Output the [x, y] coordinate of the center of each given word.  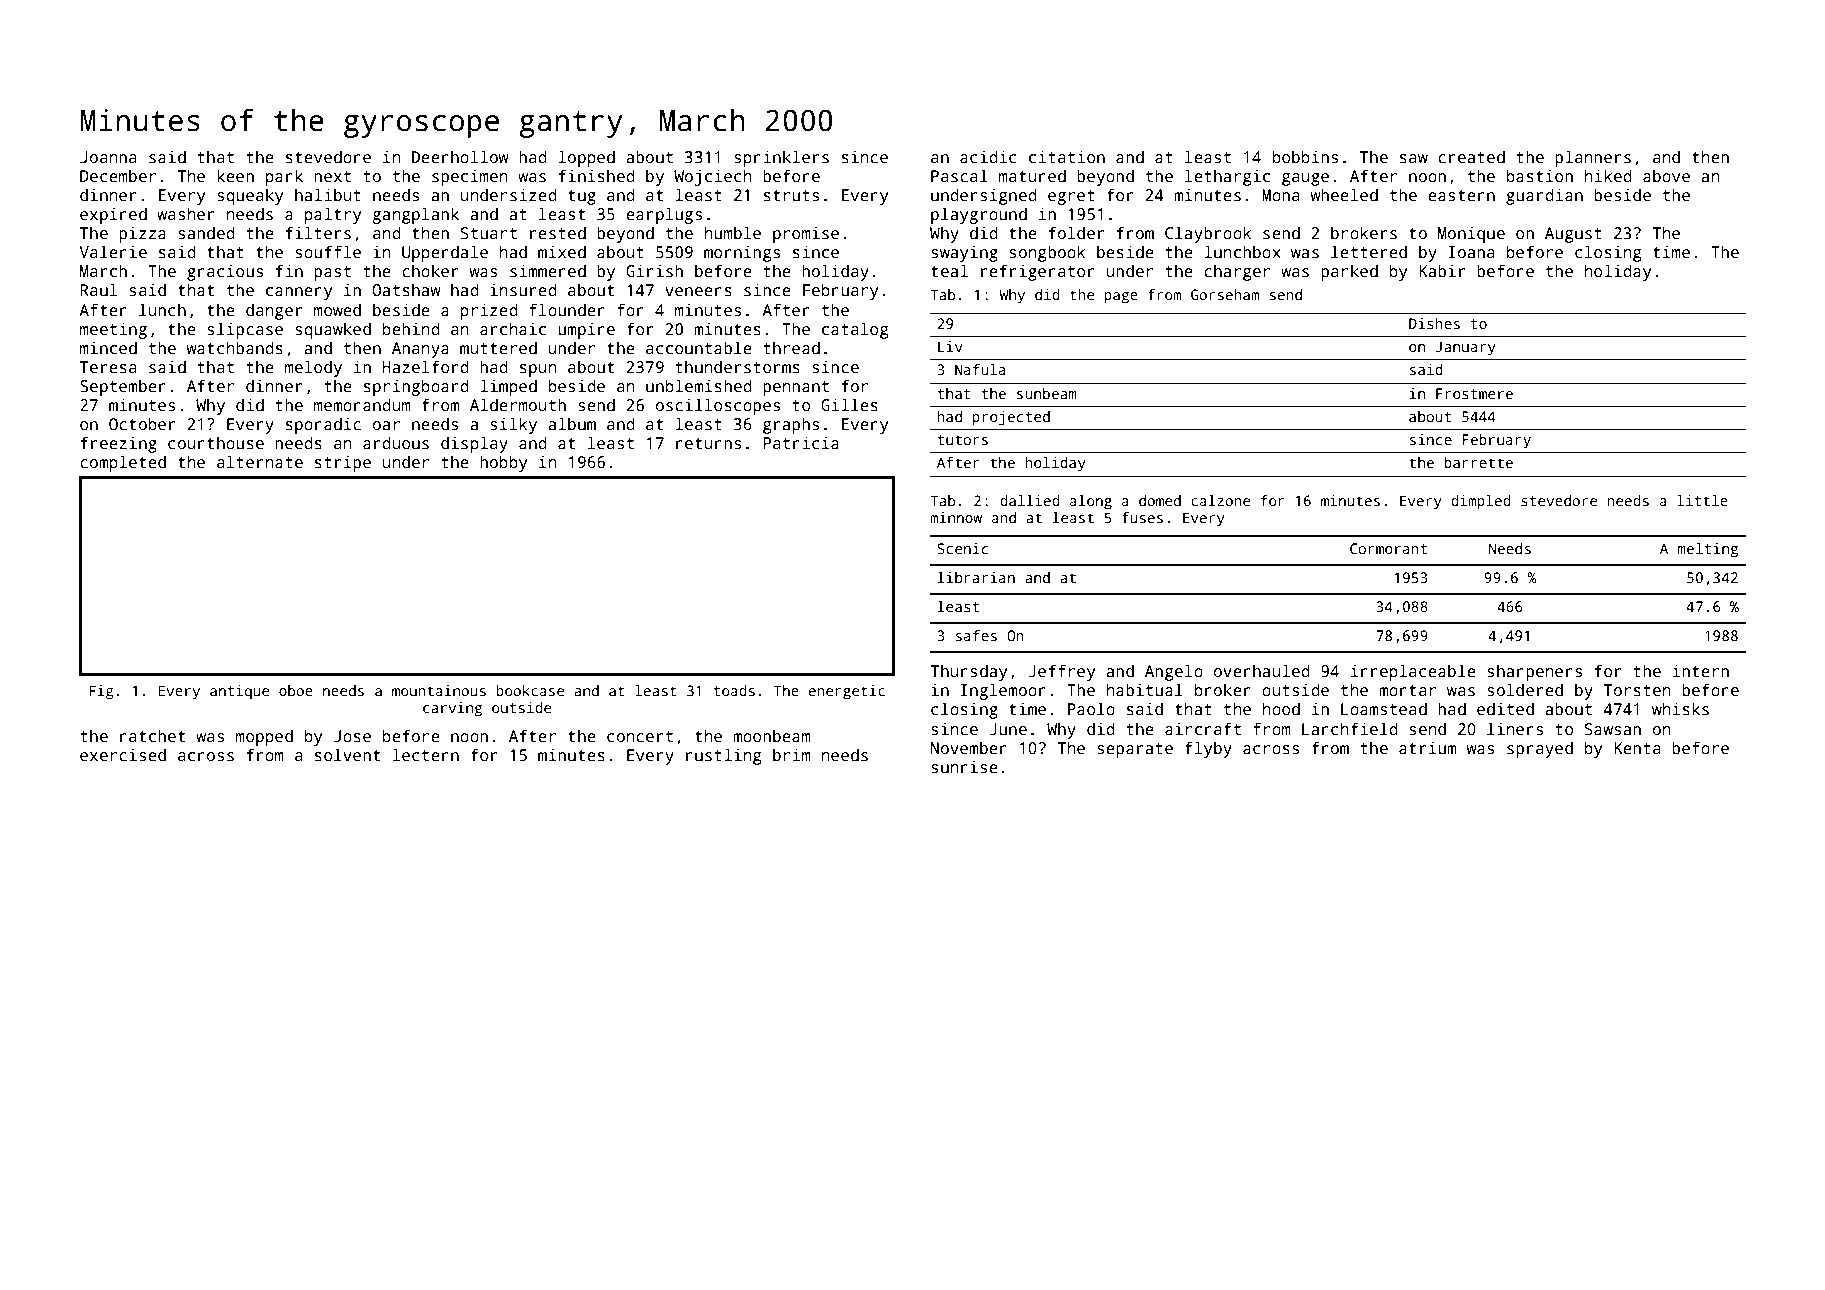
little [1702, 500]
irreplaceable [1413, 672]
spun [538, 370]
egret [1071, 197]
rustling [723, 756]
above [1666, 176]
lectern [426, 755]
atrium [1427, 748]
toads [734, 690]
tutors [963, 440]
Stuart [489, 233]
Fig [101, 692]
